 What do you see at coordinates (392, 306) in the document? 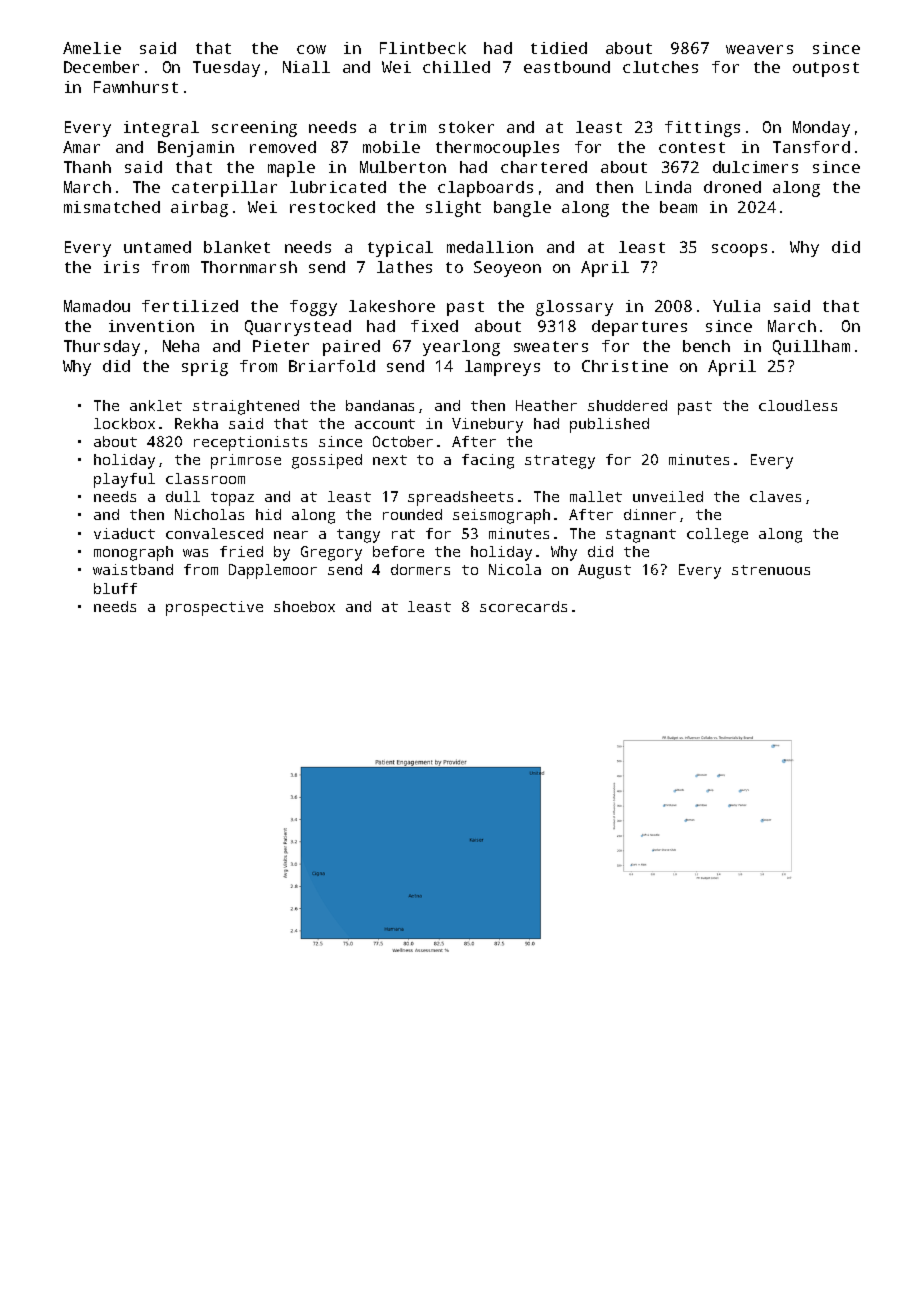
I see `lakeshore` at bounding box center [392, 306].
